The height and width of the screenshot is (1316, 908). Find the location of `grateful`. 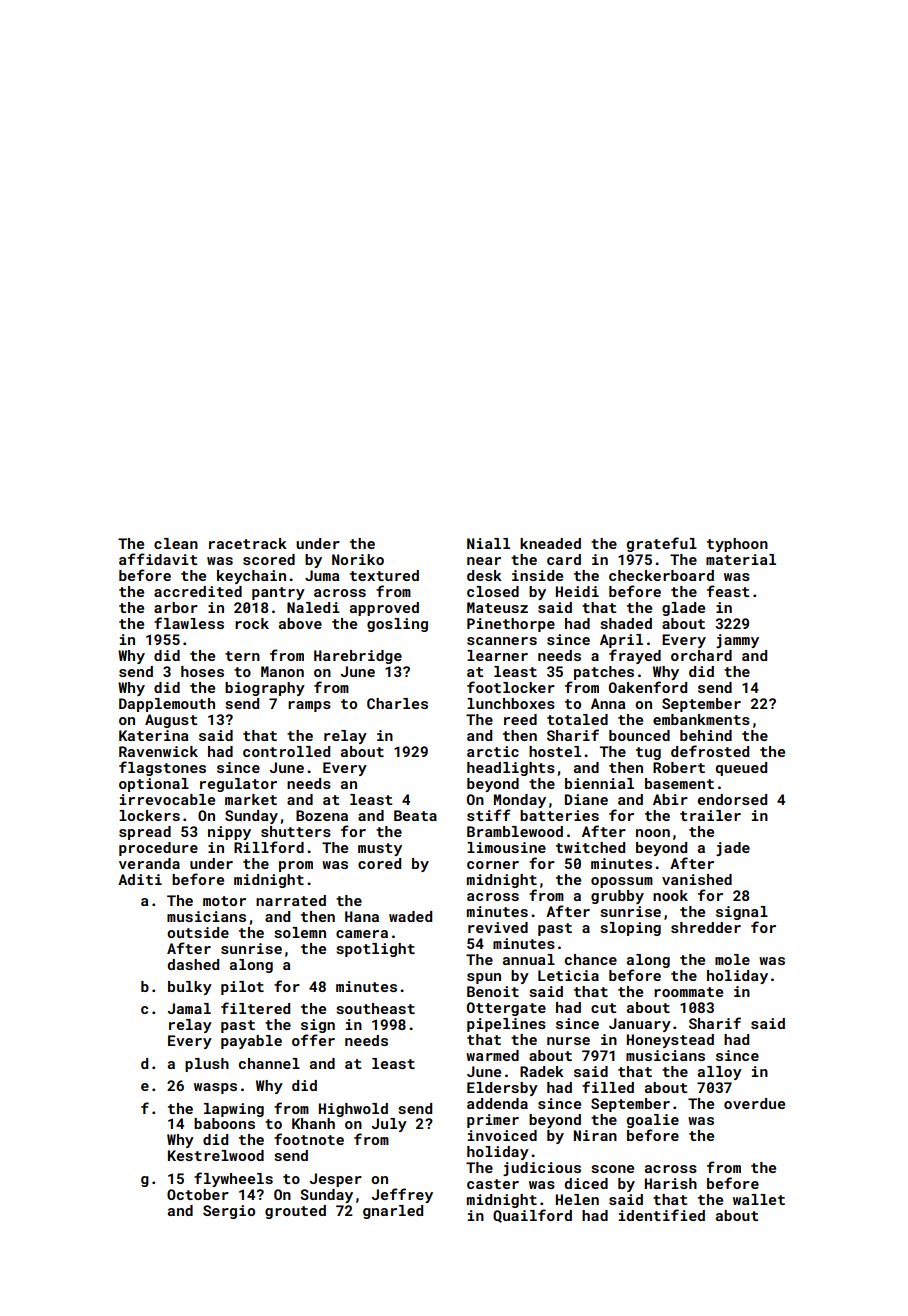

grateful is located at coordinates (661, 544).
